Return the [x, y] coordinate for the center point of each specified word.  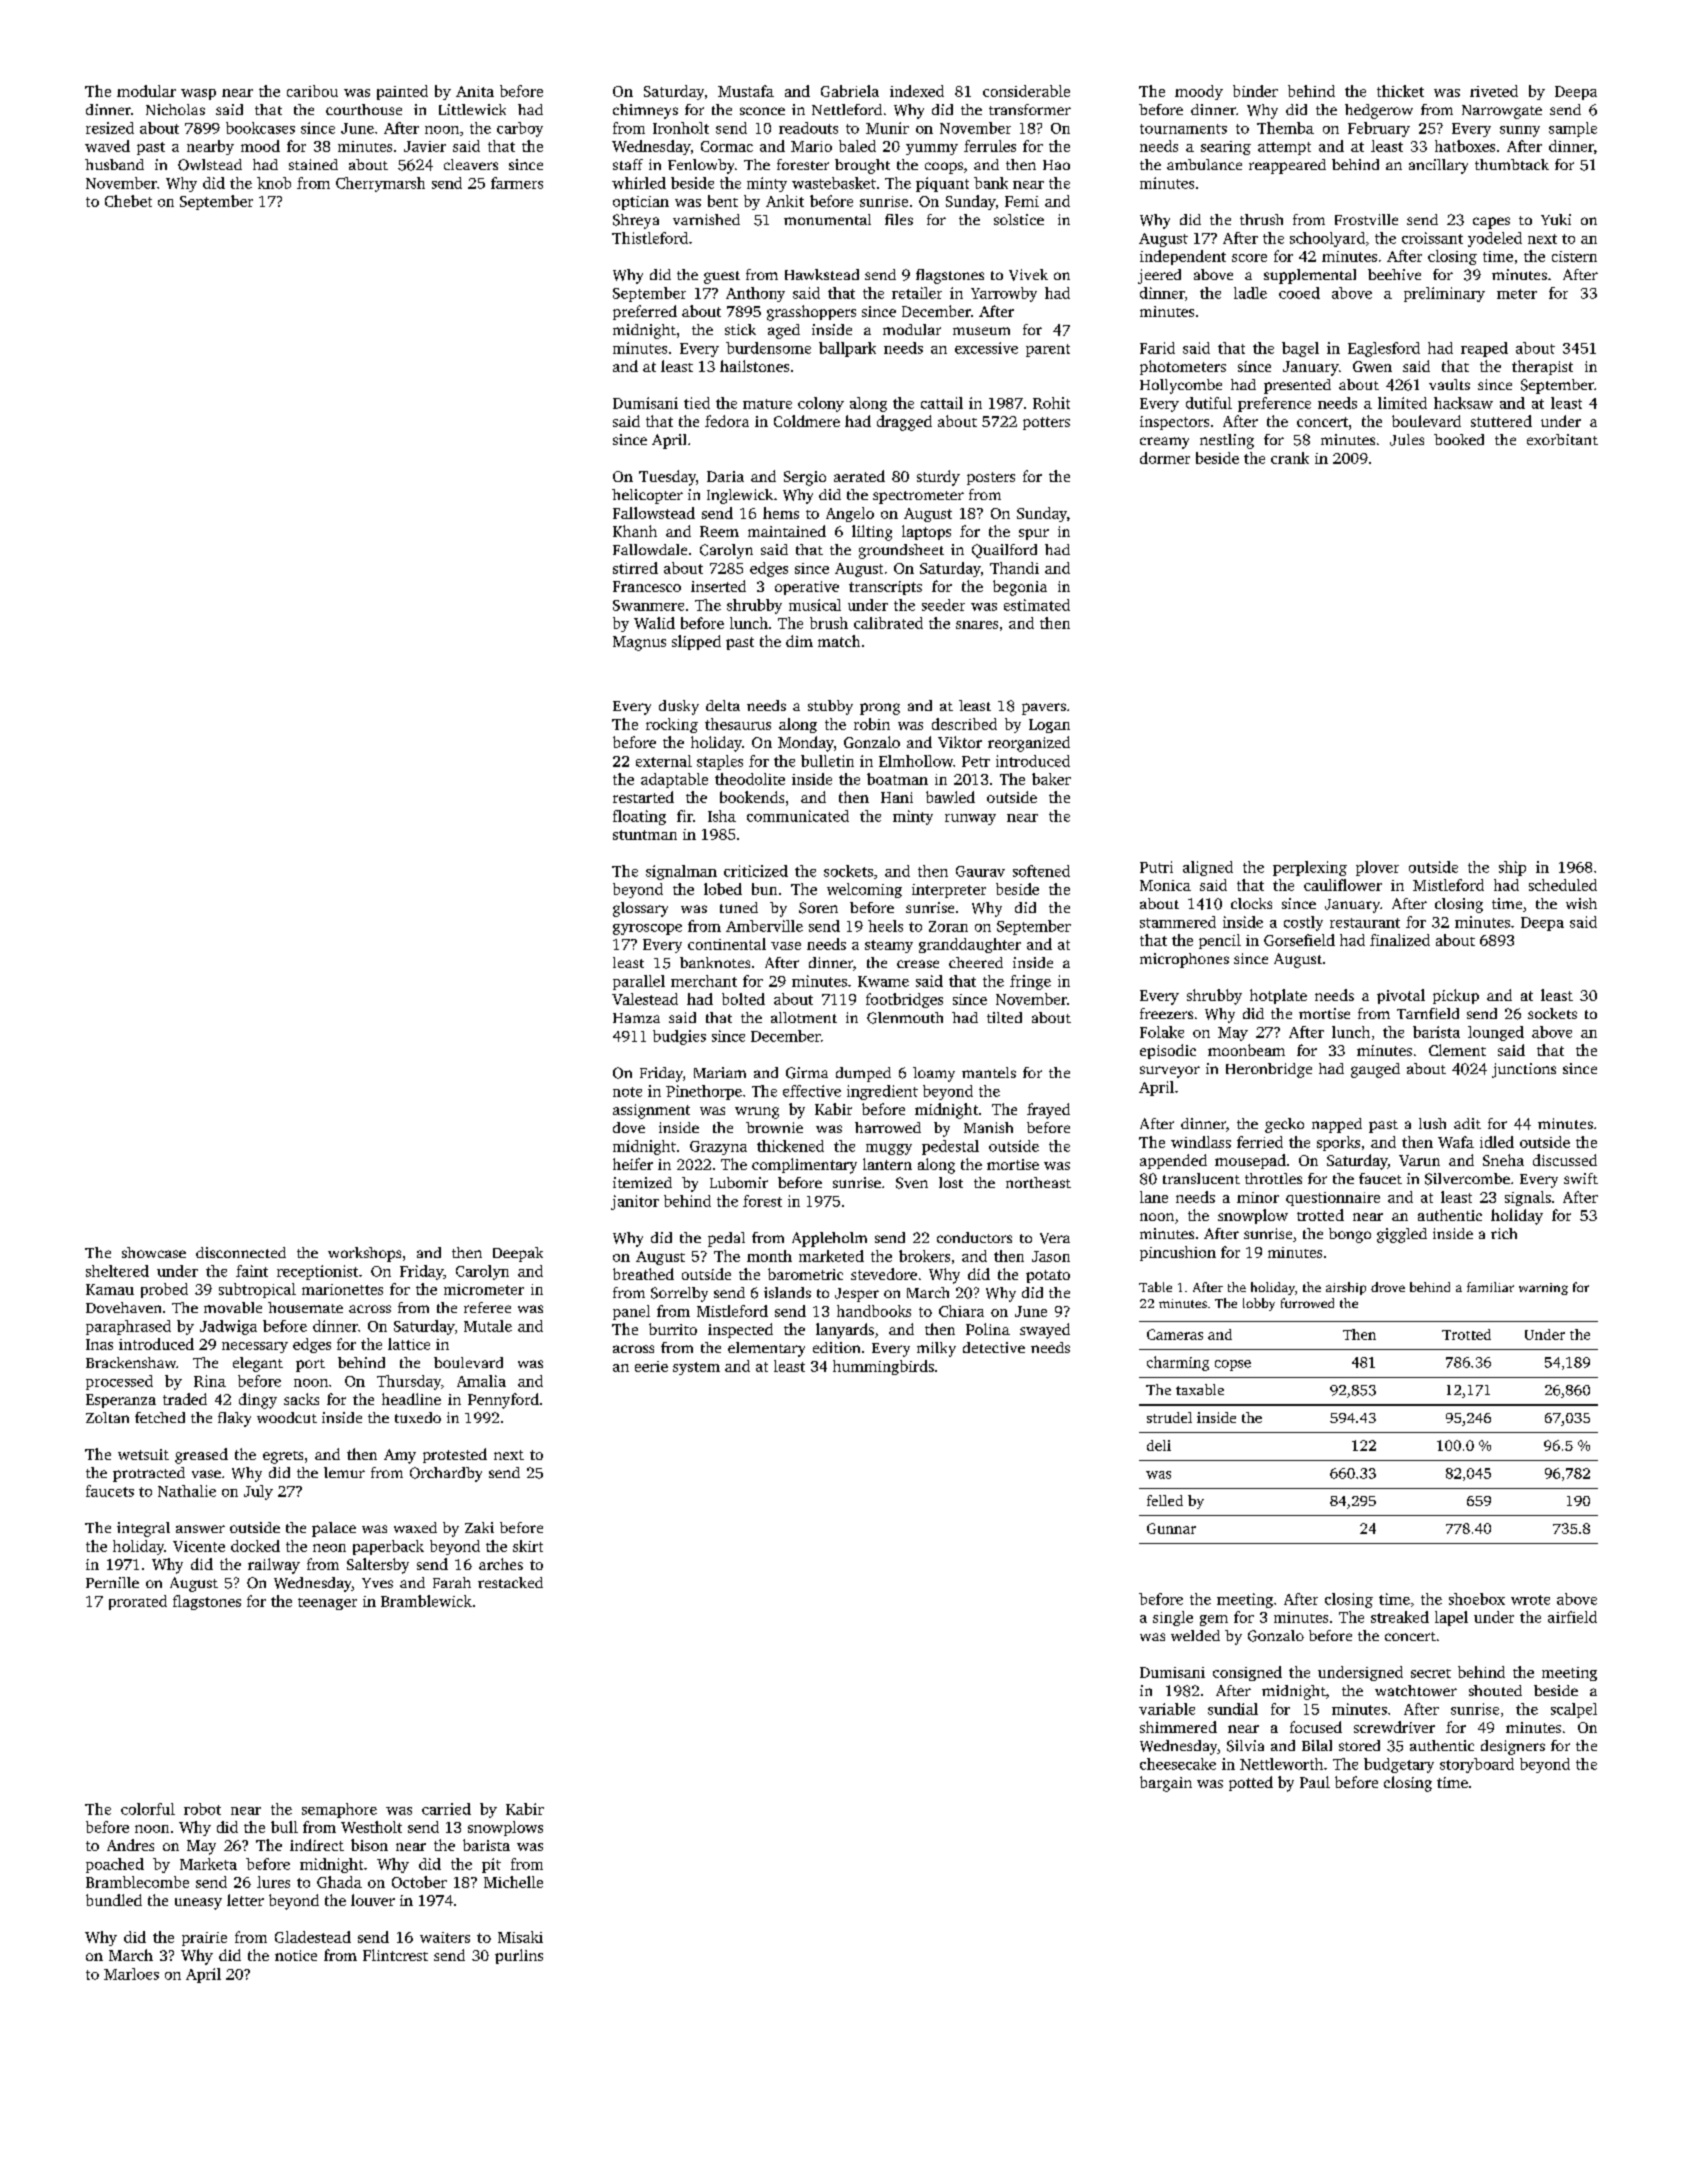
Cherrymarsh [380, 184]
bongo [1350, 1235]
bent [723, 201]
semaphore [339, 1810]
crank [1290, 458]
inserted [718, 586]
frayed [1048, 1111]
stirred [635, 568]
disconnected [241, 1252]
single [1173, 1618]
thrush [1261, 219]
